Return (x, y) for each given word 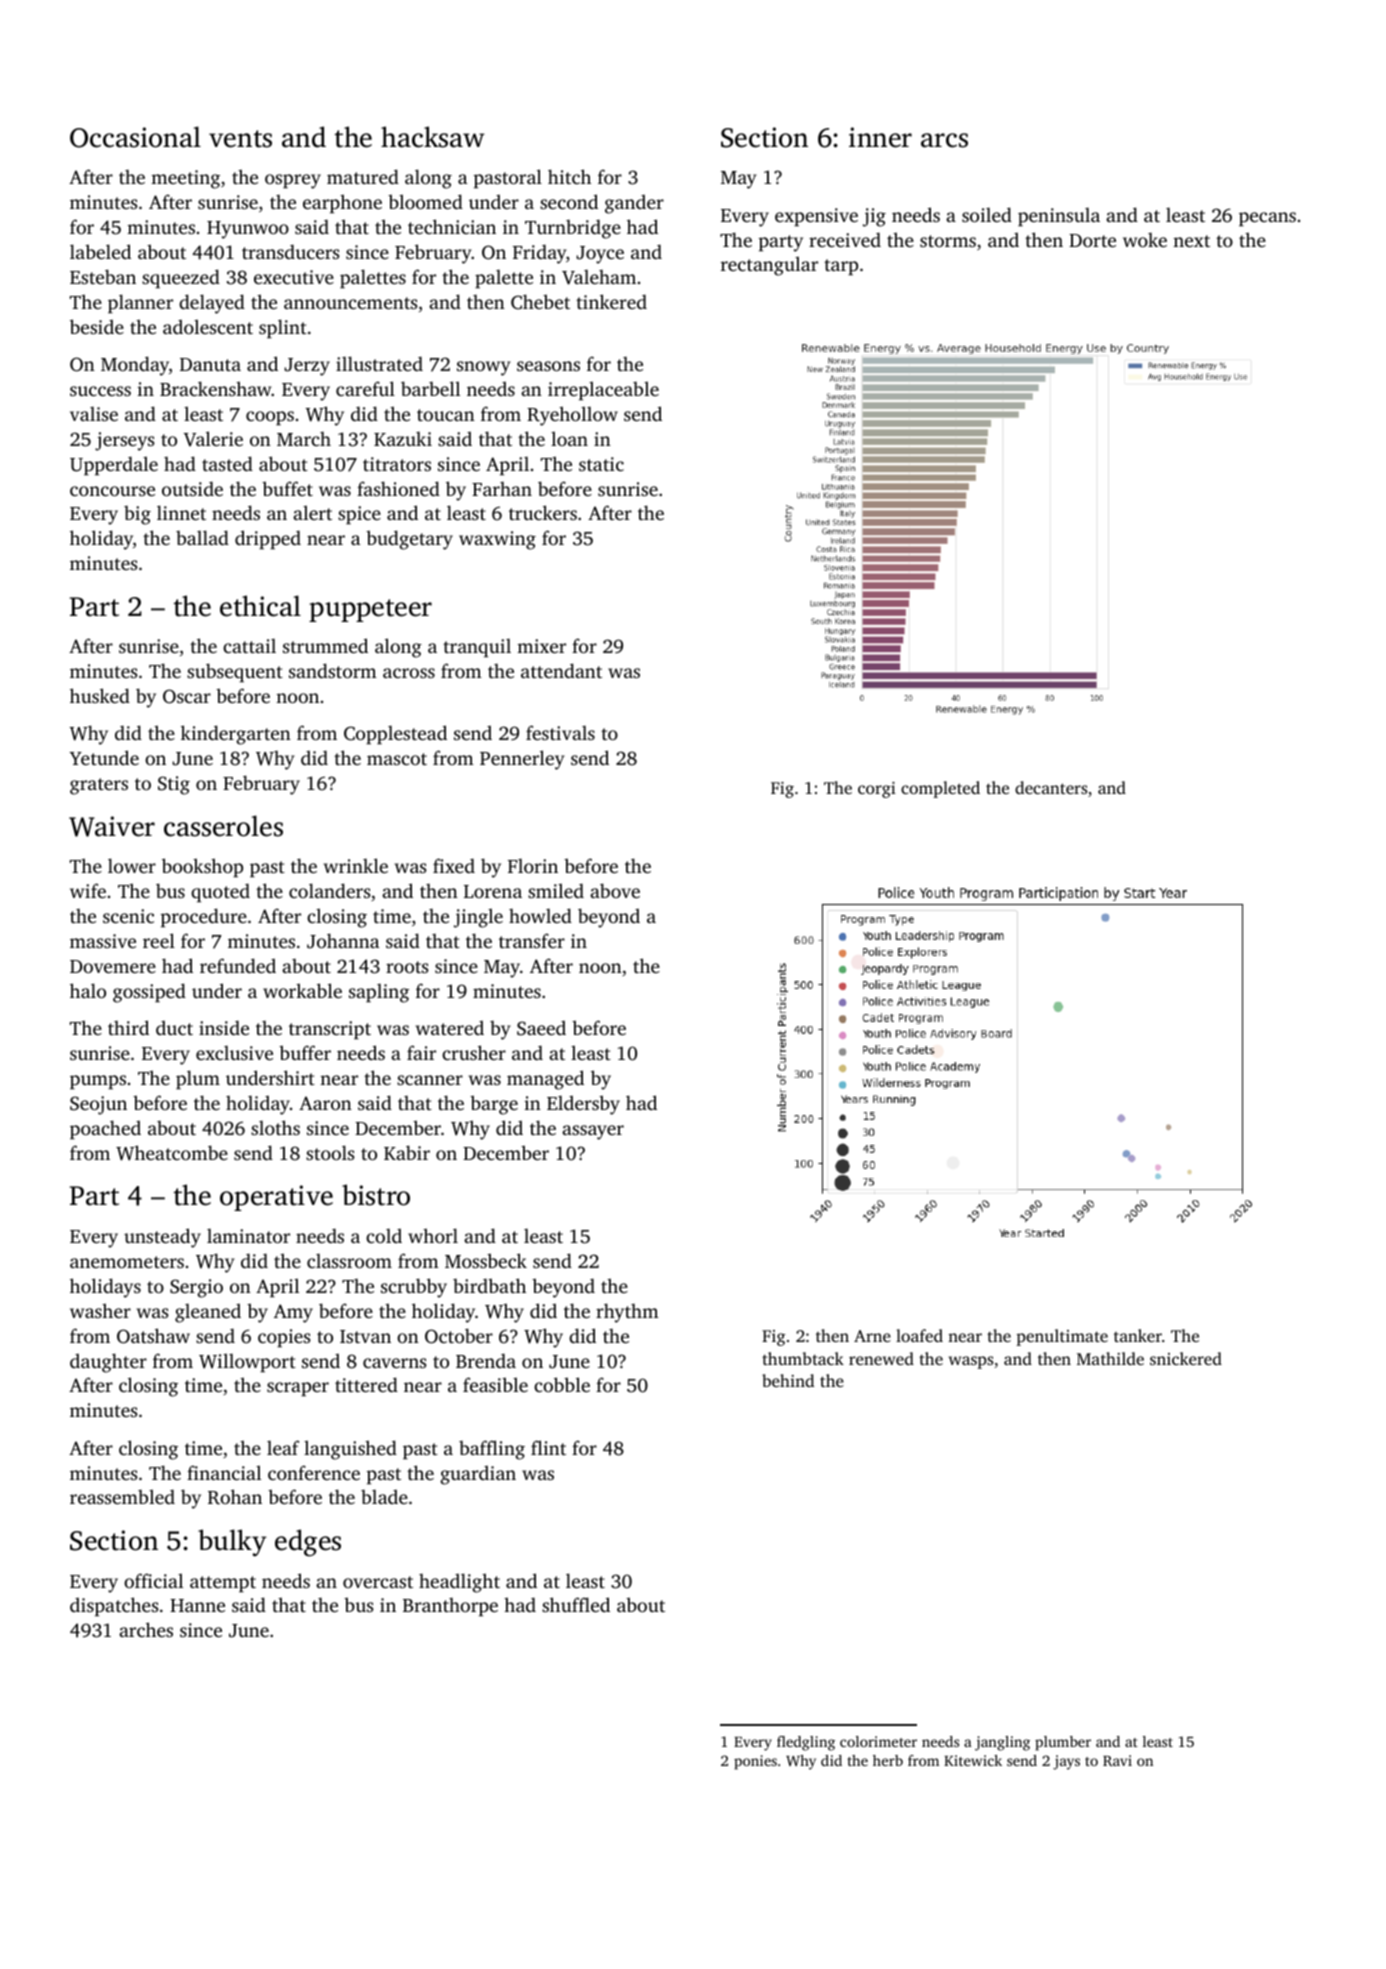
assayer (593, 1132)
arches (146, 1629)
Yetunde (104, 757)
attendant (561, 670)
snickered (1186, 1358)
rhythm (627, 1313)
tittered (366, 1384)
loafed (919, 1335)
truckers (543, 512)
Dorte (1092, 240)
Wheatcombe (172, 1153)
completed (940, 789)
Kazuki (403, 439)
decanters (1051, 787)
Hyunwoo (248, 230)
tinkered (611, 301)
